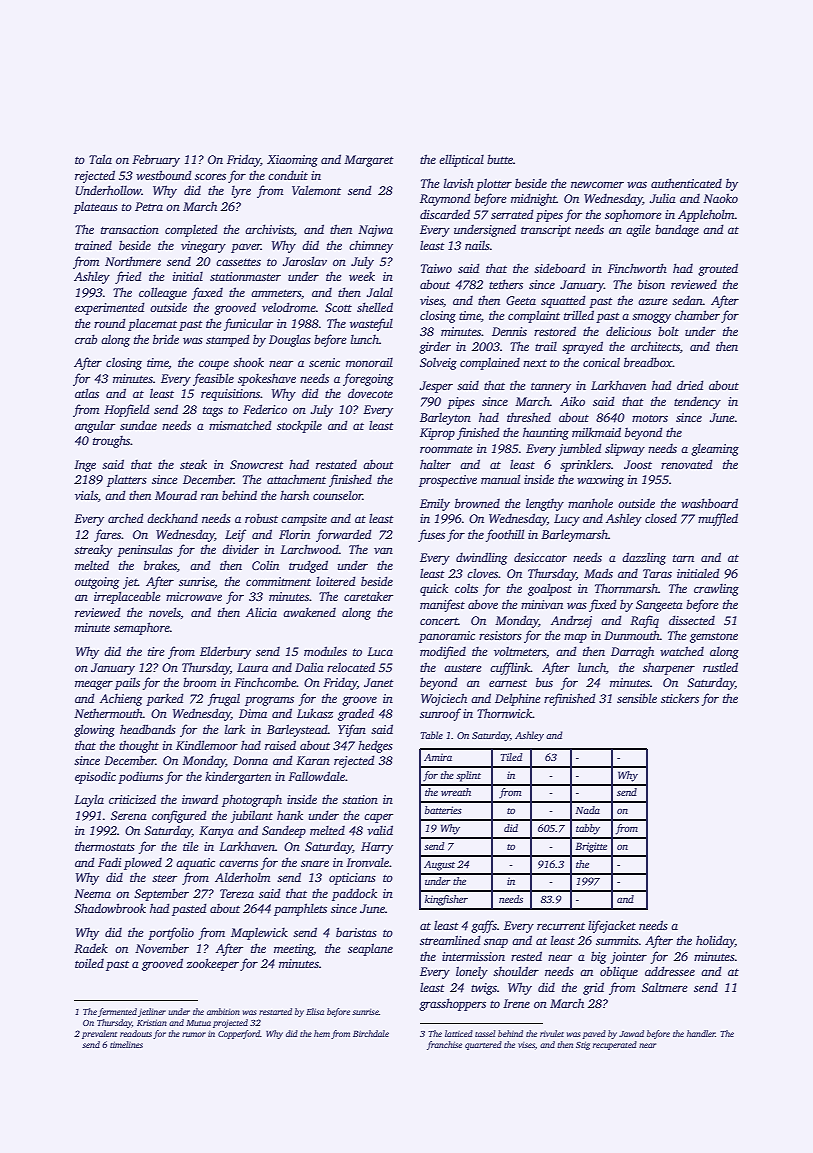 The width and height of the screenshot is (813, 1153). What do you see at coordinates (644, 621) in the screenshot?
I see `Rafiq` at bounding box center [644, 621].
